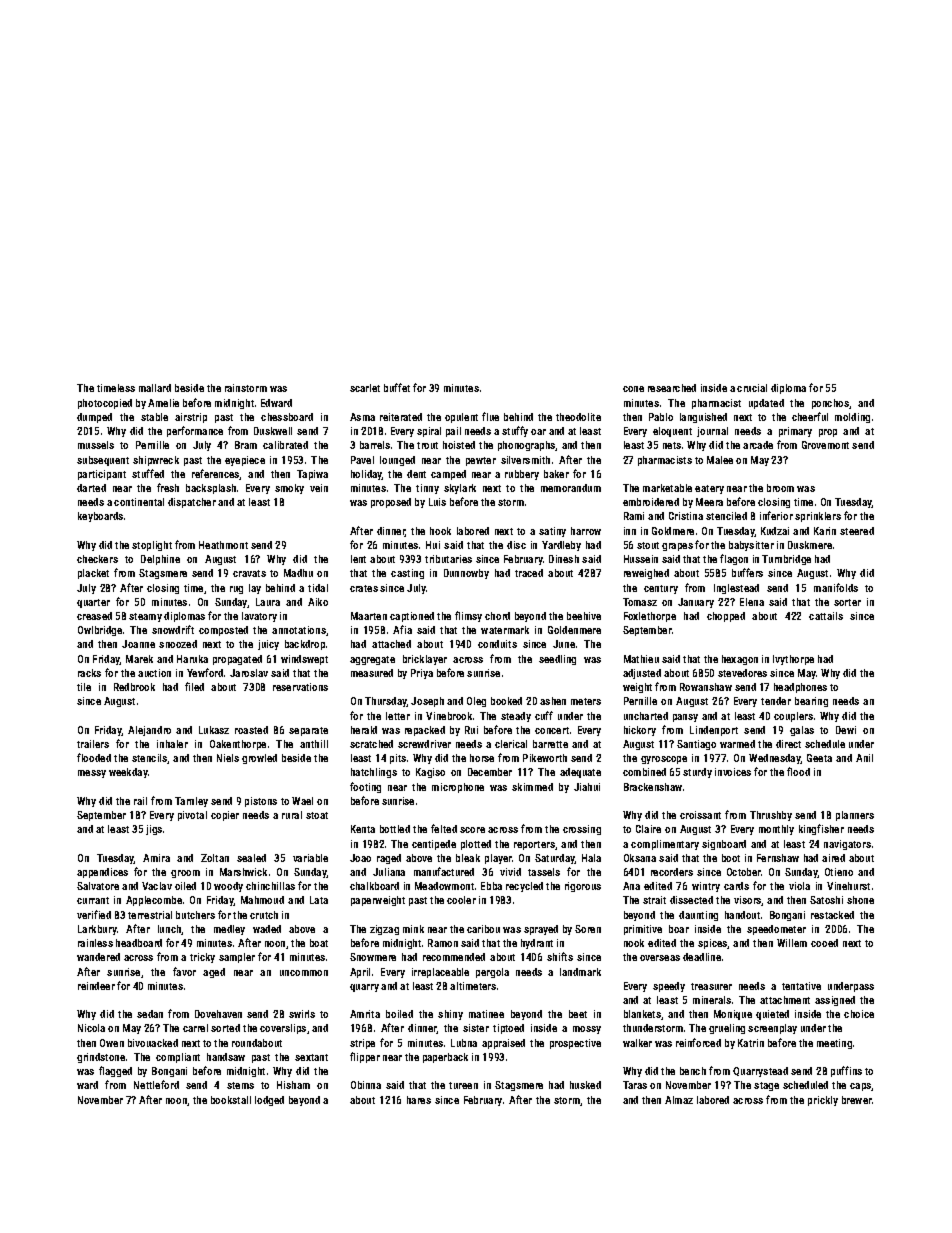  What do you see at coordinates (524, 887) in the screenshot?
I see `recycled` at bounding box center [524, 887].
